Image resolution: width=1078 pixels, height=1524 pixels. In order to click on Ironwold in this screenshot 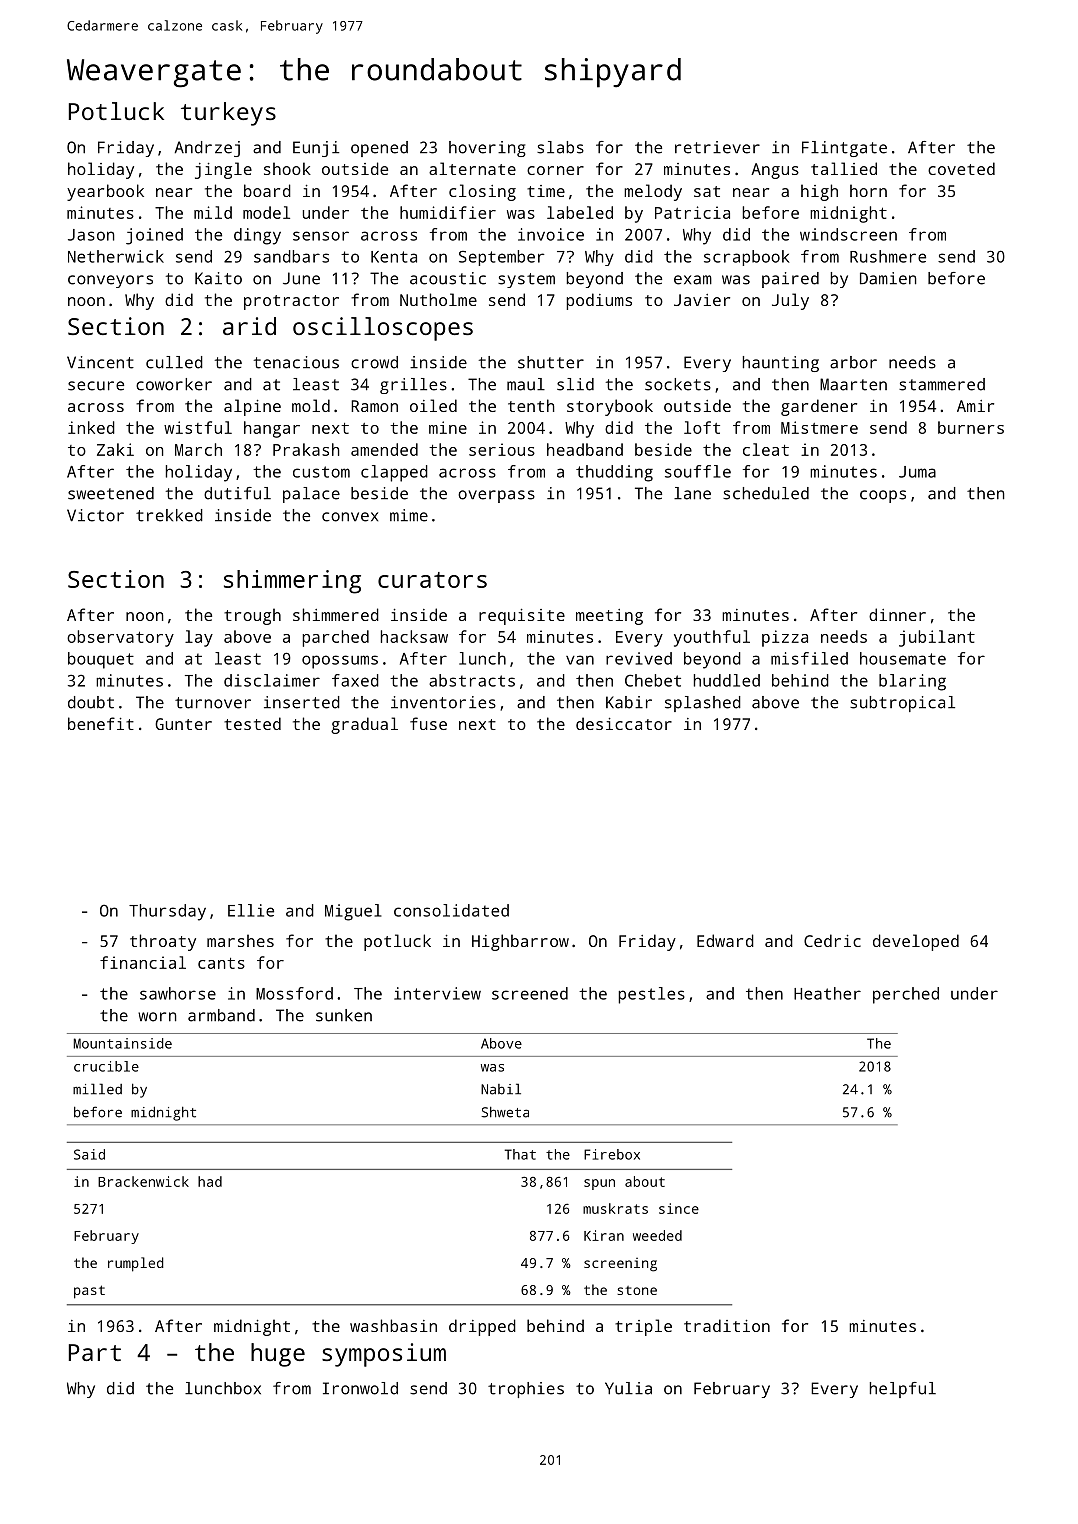, I will do `click(360, 1388)`.
